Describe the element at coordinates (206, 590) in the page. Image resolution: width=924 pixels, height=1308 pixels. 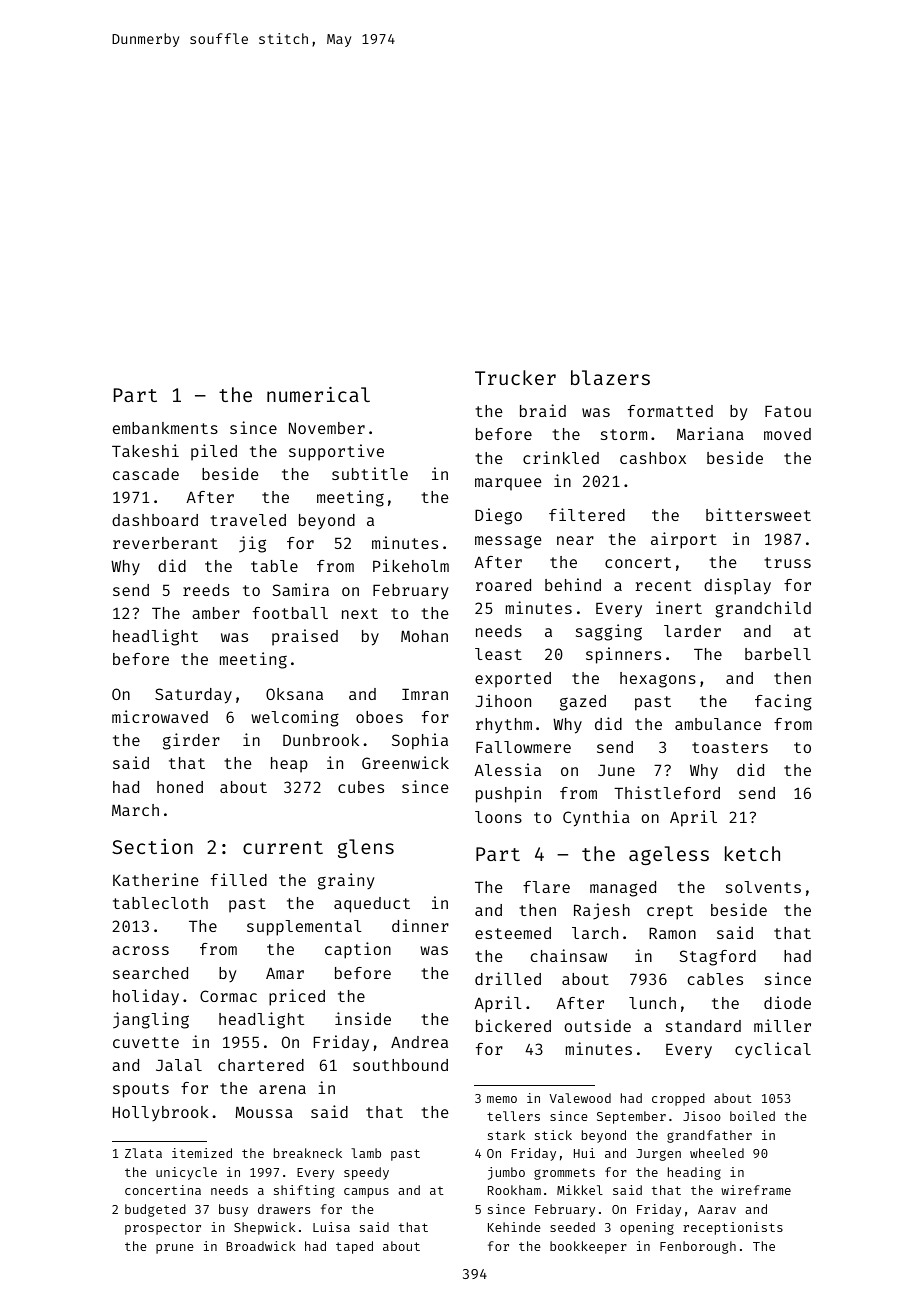
I see `reeds` at that location.
